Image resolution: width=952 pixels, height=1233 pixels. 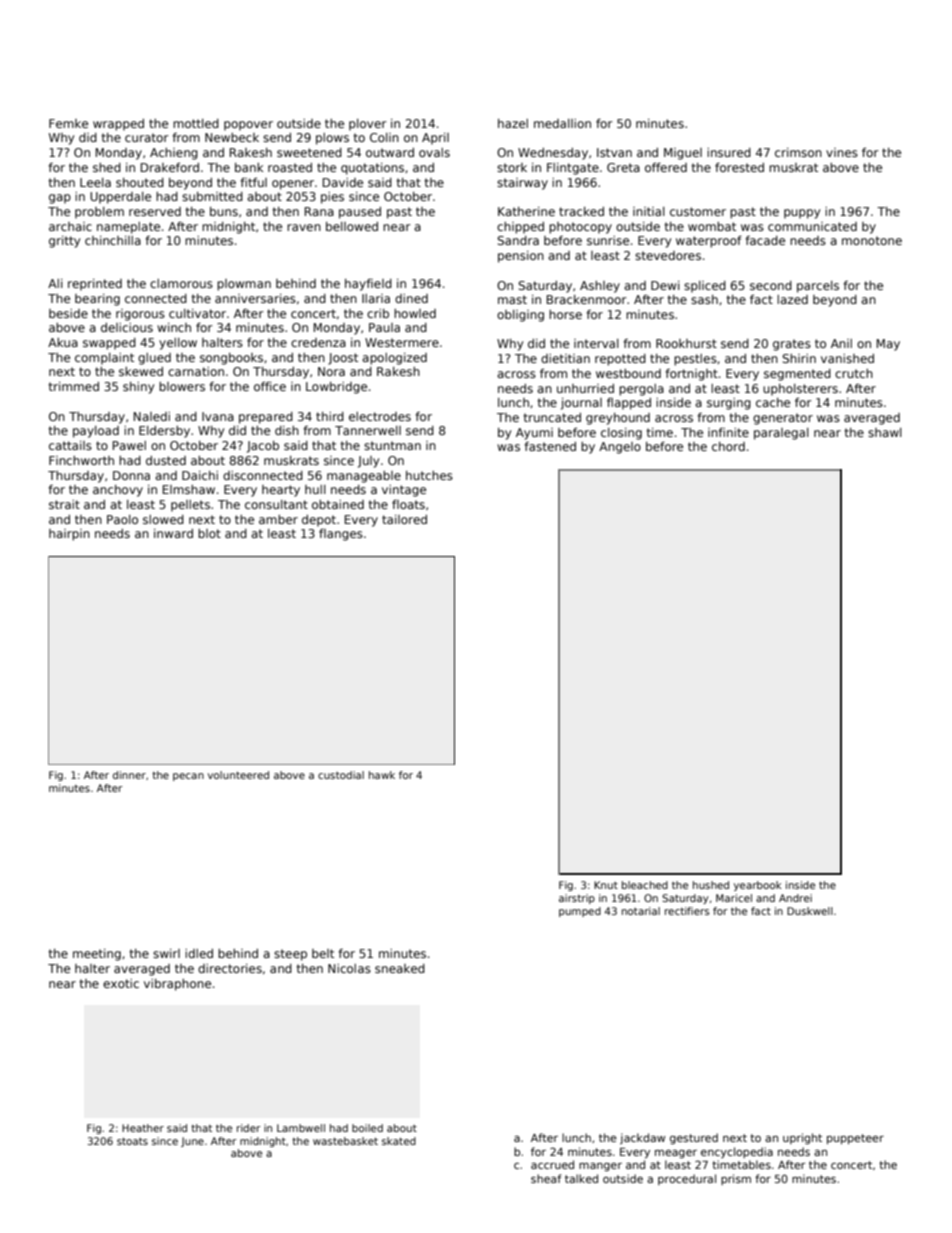 I want to click on vines, so click(x=842, y=152).
